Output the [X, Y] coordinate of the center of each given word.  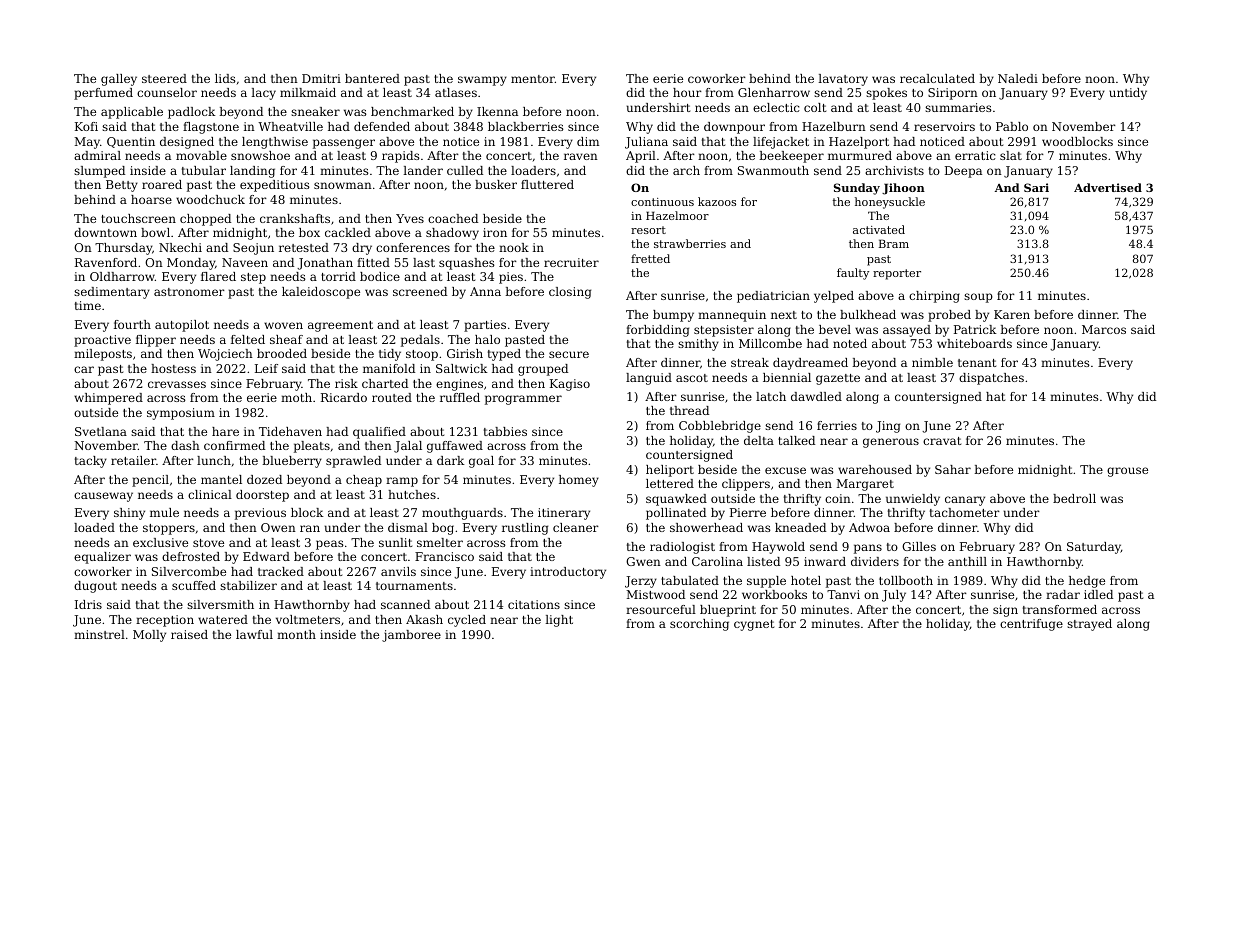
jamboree [411, 636]
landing [252, 172]
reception [165, 621]
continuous [662, 202]
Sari [1036, 187]
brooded [282, 353]
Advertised [1108, 187]
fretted [650, 258]
